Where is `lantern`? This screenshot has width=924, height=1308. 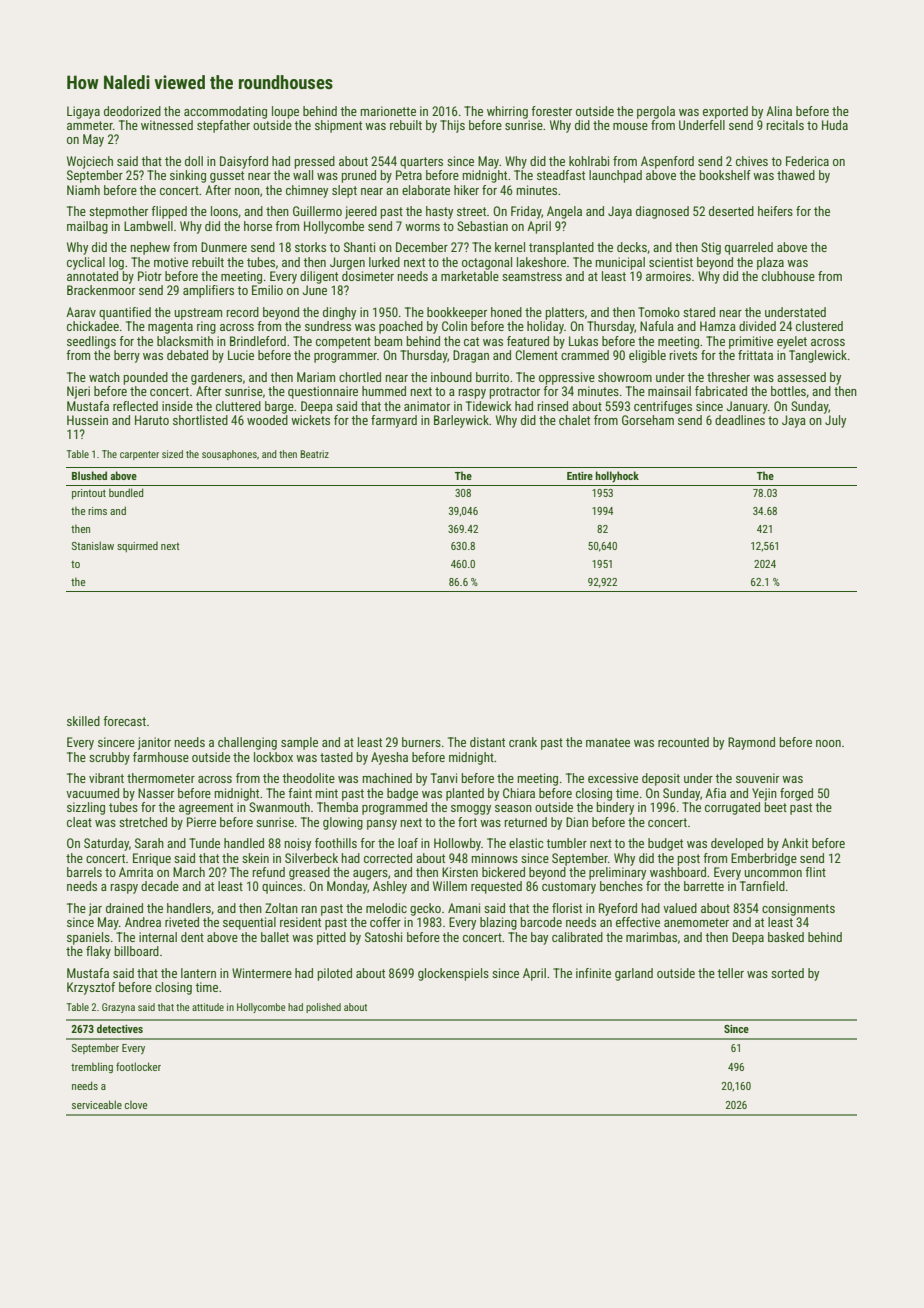
lantern is located at coordinates (198, 973).
